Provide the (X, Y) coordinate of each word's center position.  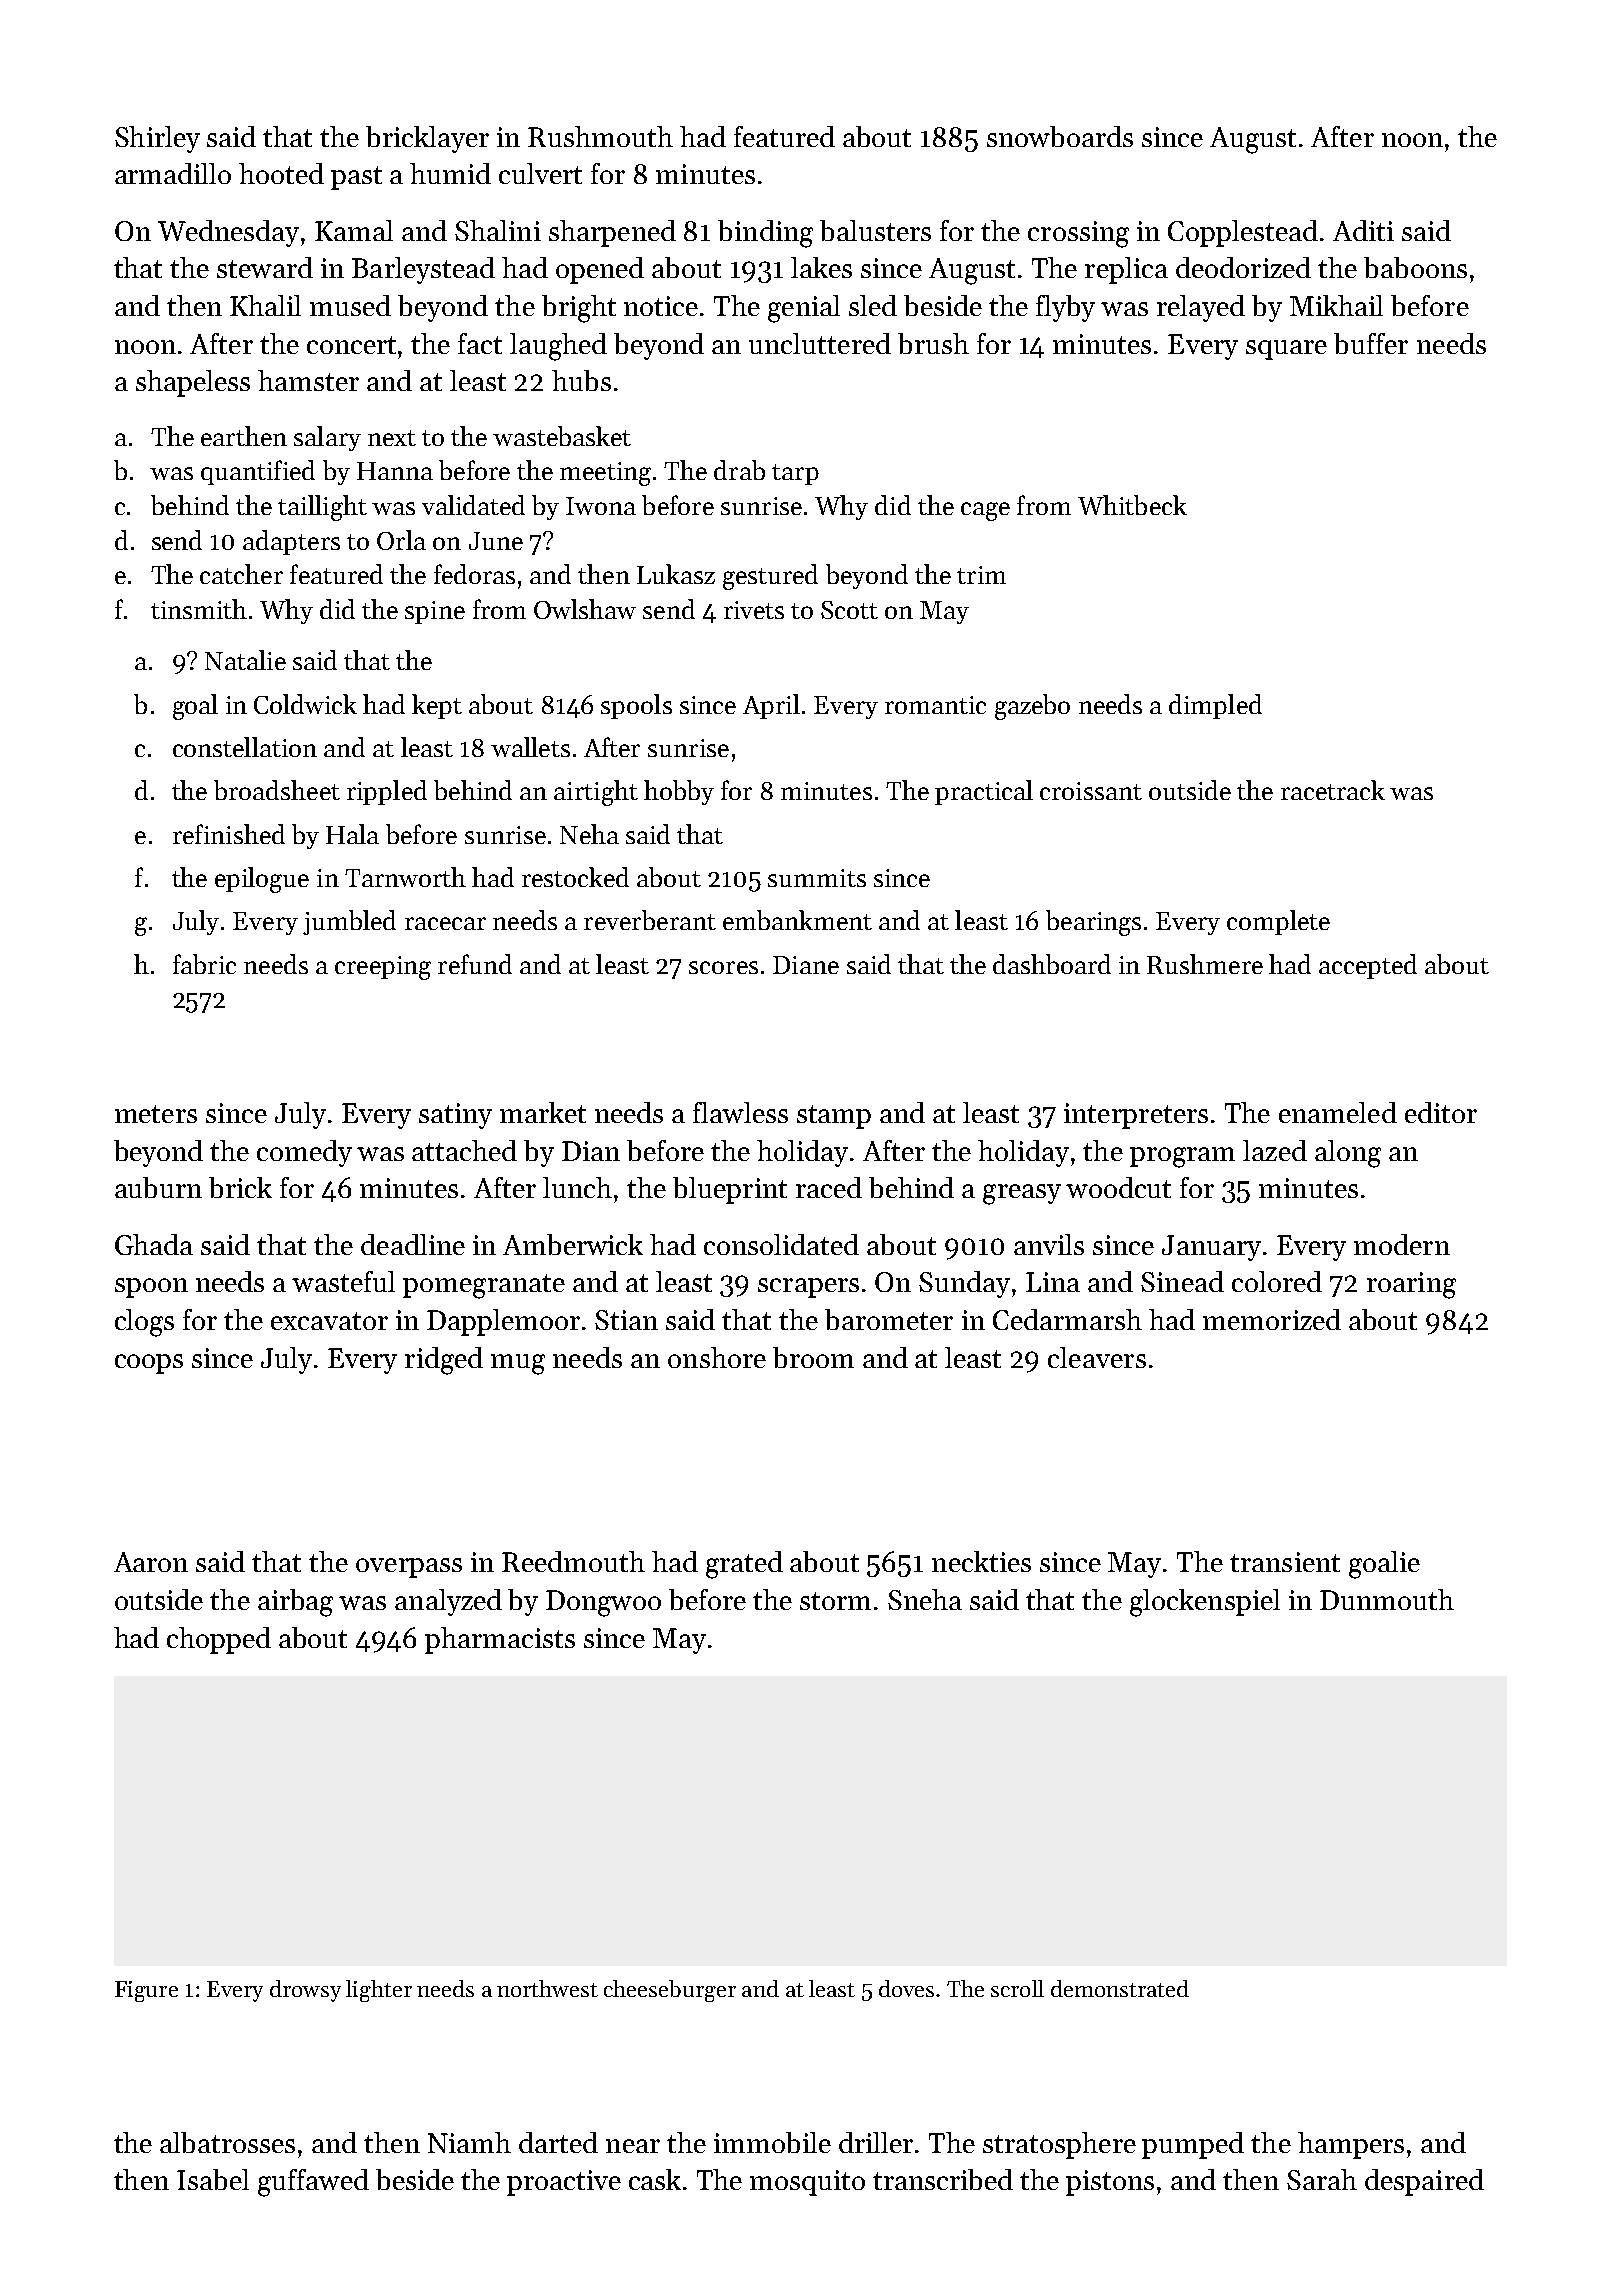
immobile (772, 2142)
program (1182, 1157)
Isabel (213, 2179)
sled (873, 305)
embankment (797, 920)
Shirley (157, 139)
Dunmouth (1387, 1599)
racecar (445, 923)
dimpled (1215, 706)
